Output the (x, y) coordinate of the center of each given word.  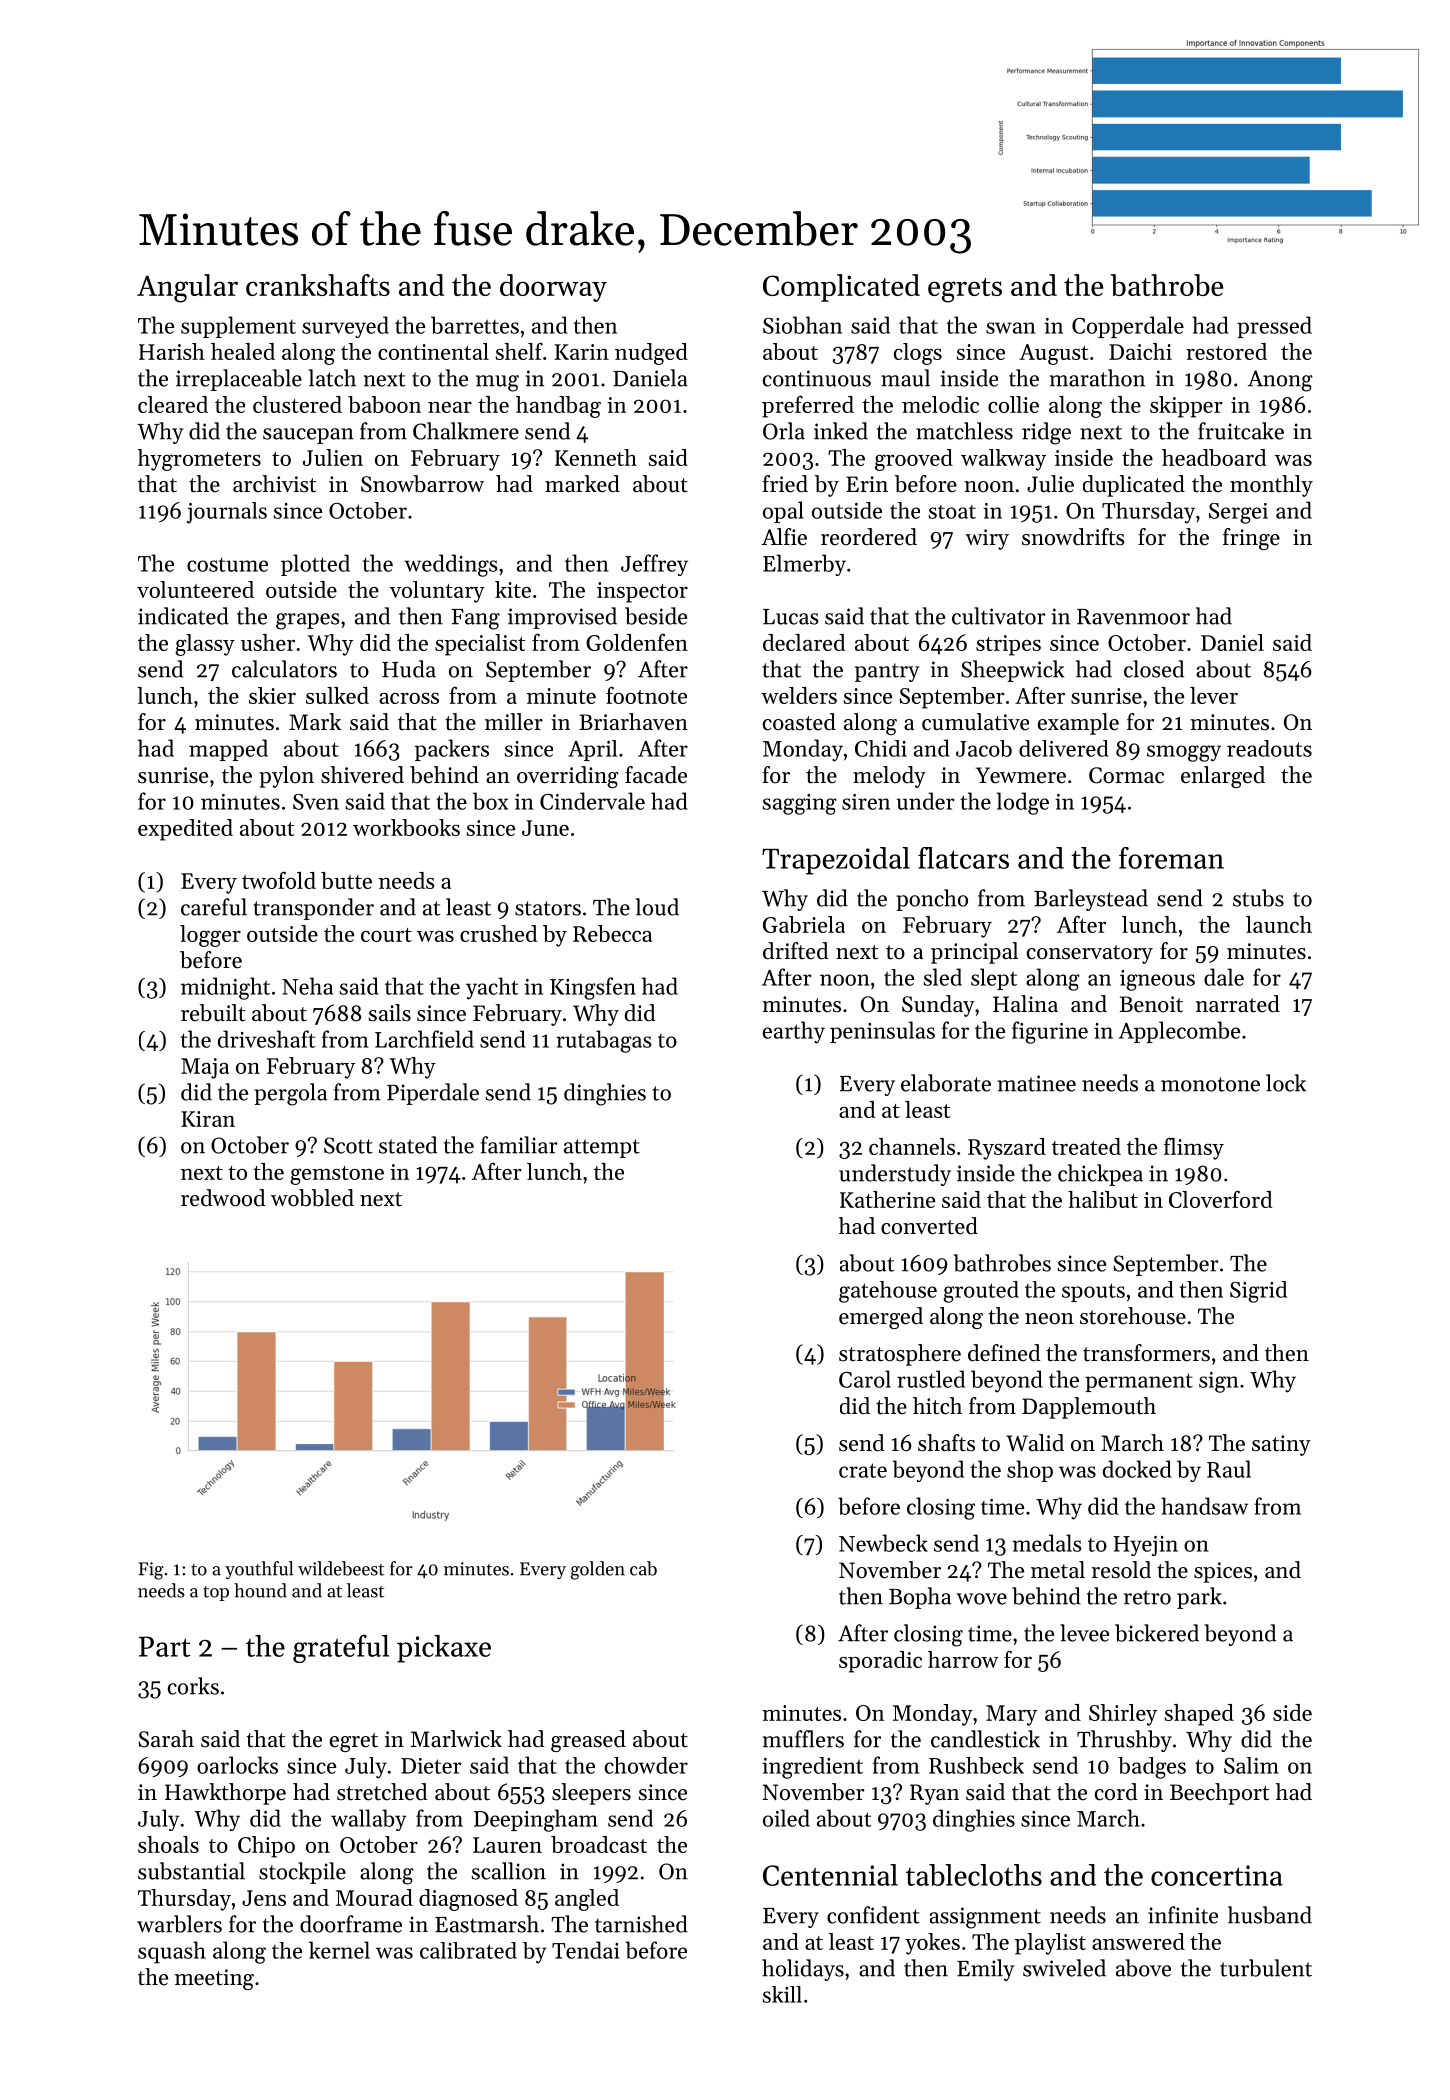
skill (782, 1994)
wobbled (312, 1198)
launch (1279, 924)
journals (227, 513)
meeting (214, 1979)
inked (841, 431)
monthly (1271, 486)
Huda (409, 669)
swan (1011, 328)
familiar (519, 1145)
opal (783, 512)
